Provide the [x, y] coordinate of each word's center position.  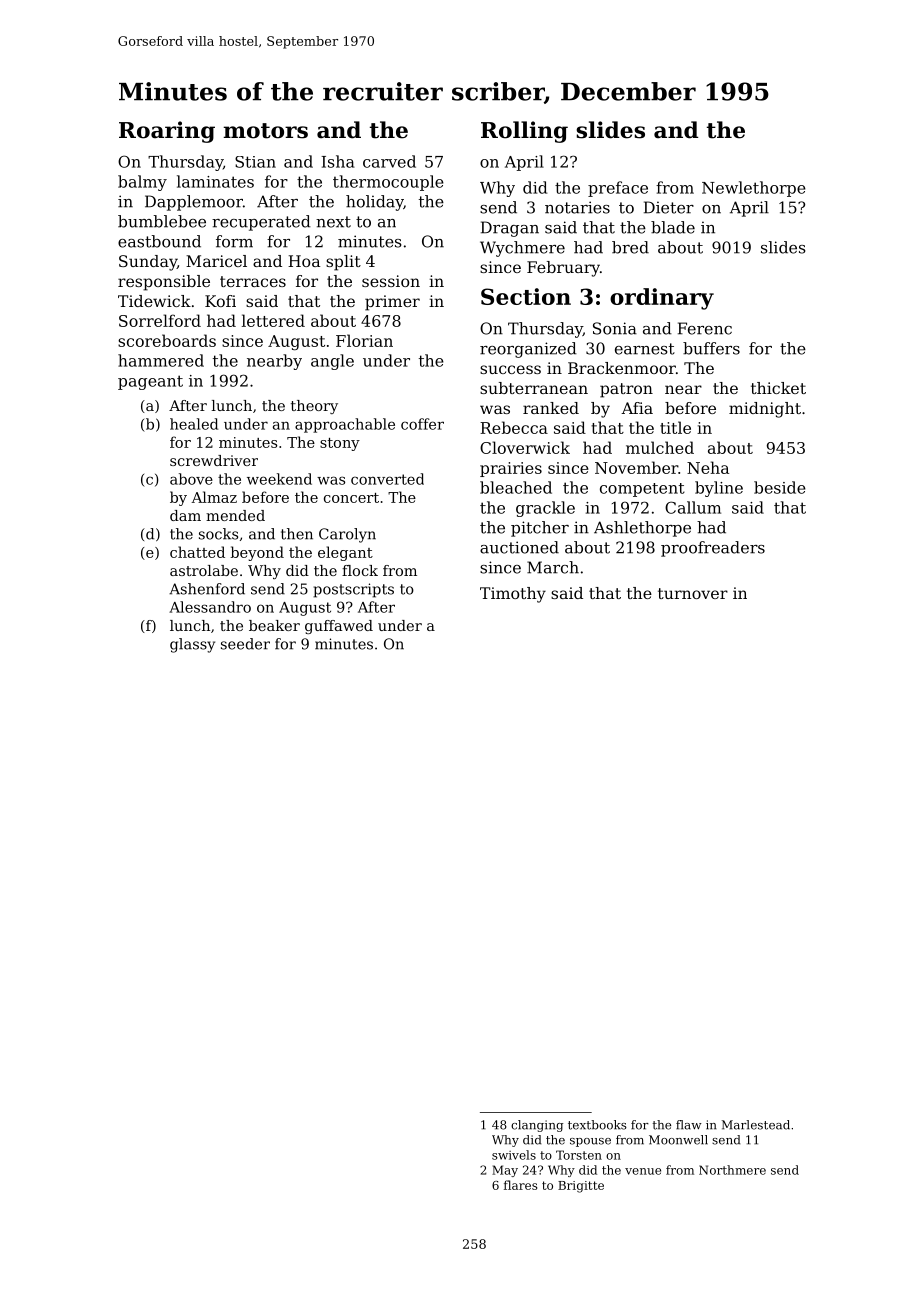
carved [389, 161]
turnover [693, 593]
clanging [537, 1126]
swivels [514, 1155]
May [505, 1171]
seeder [245, 644]
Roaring [167, 132]
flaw [689, 1125]
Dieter [669, 207]
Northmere [732, 1170]
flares [520, 1185]
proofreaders [713, 549]
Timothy [513, 595]
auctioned [519, 547]
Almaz [214, 497]
